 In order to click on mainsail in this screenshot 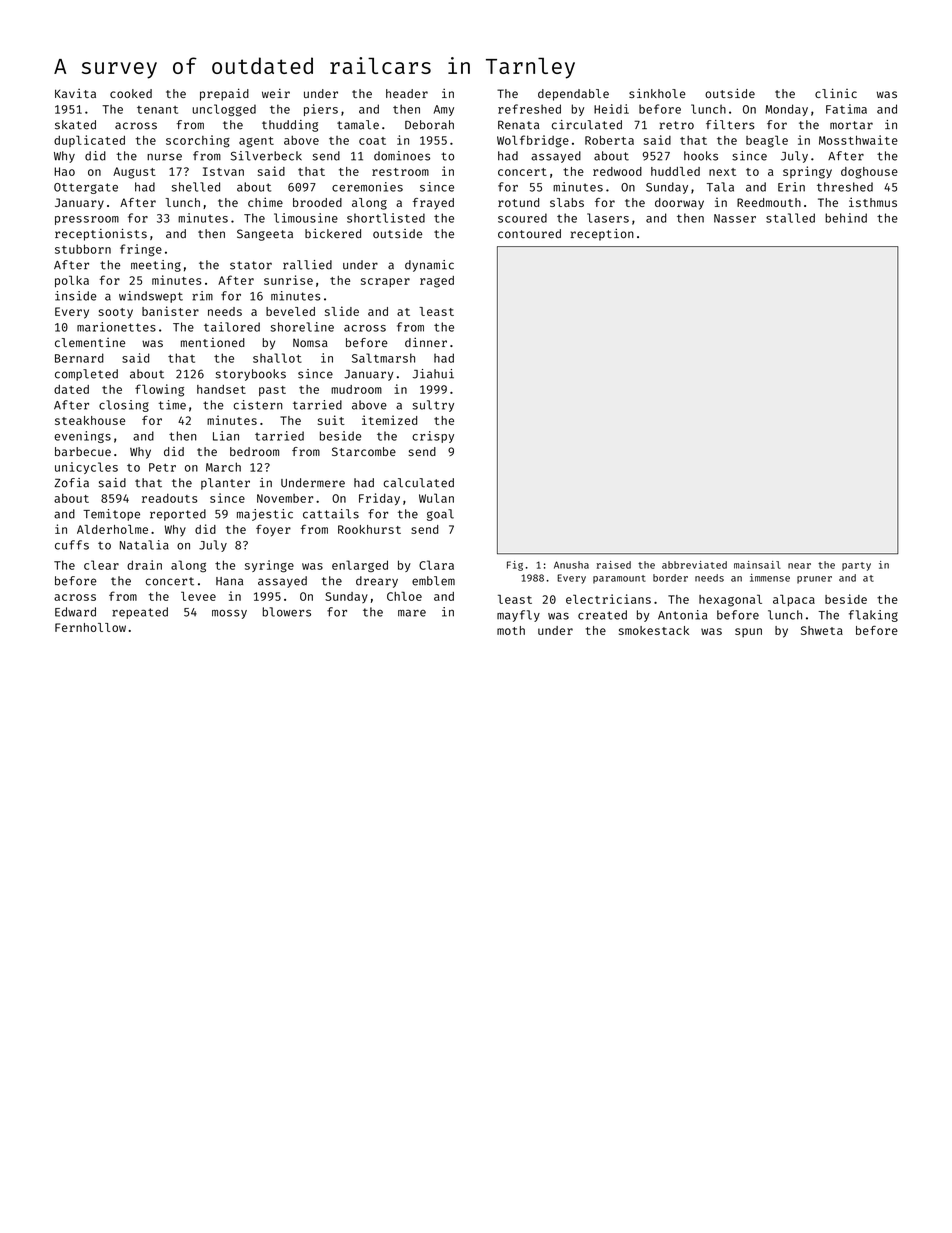, I will do `click(757, 565)`.
